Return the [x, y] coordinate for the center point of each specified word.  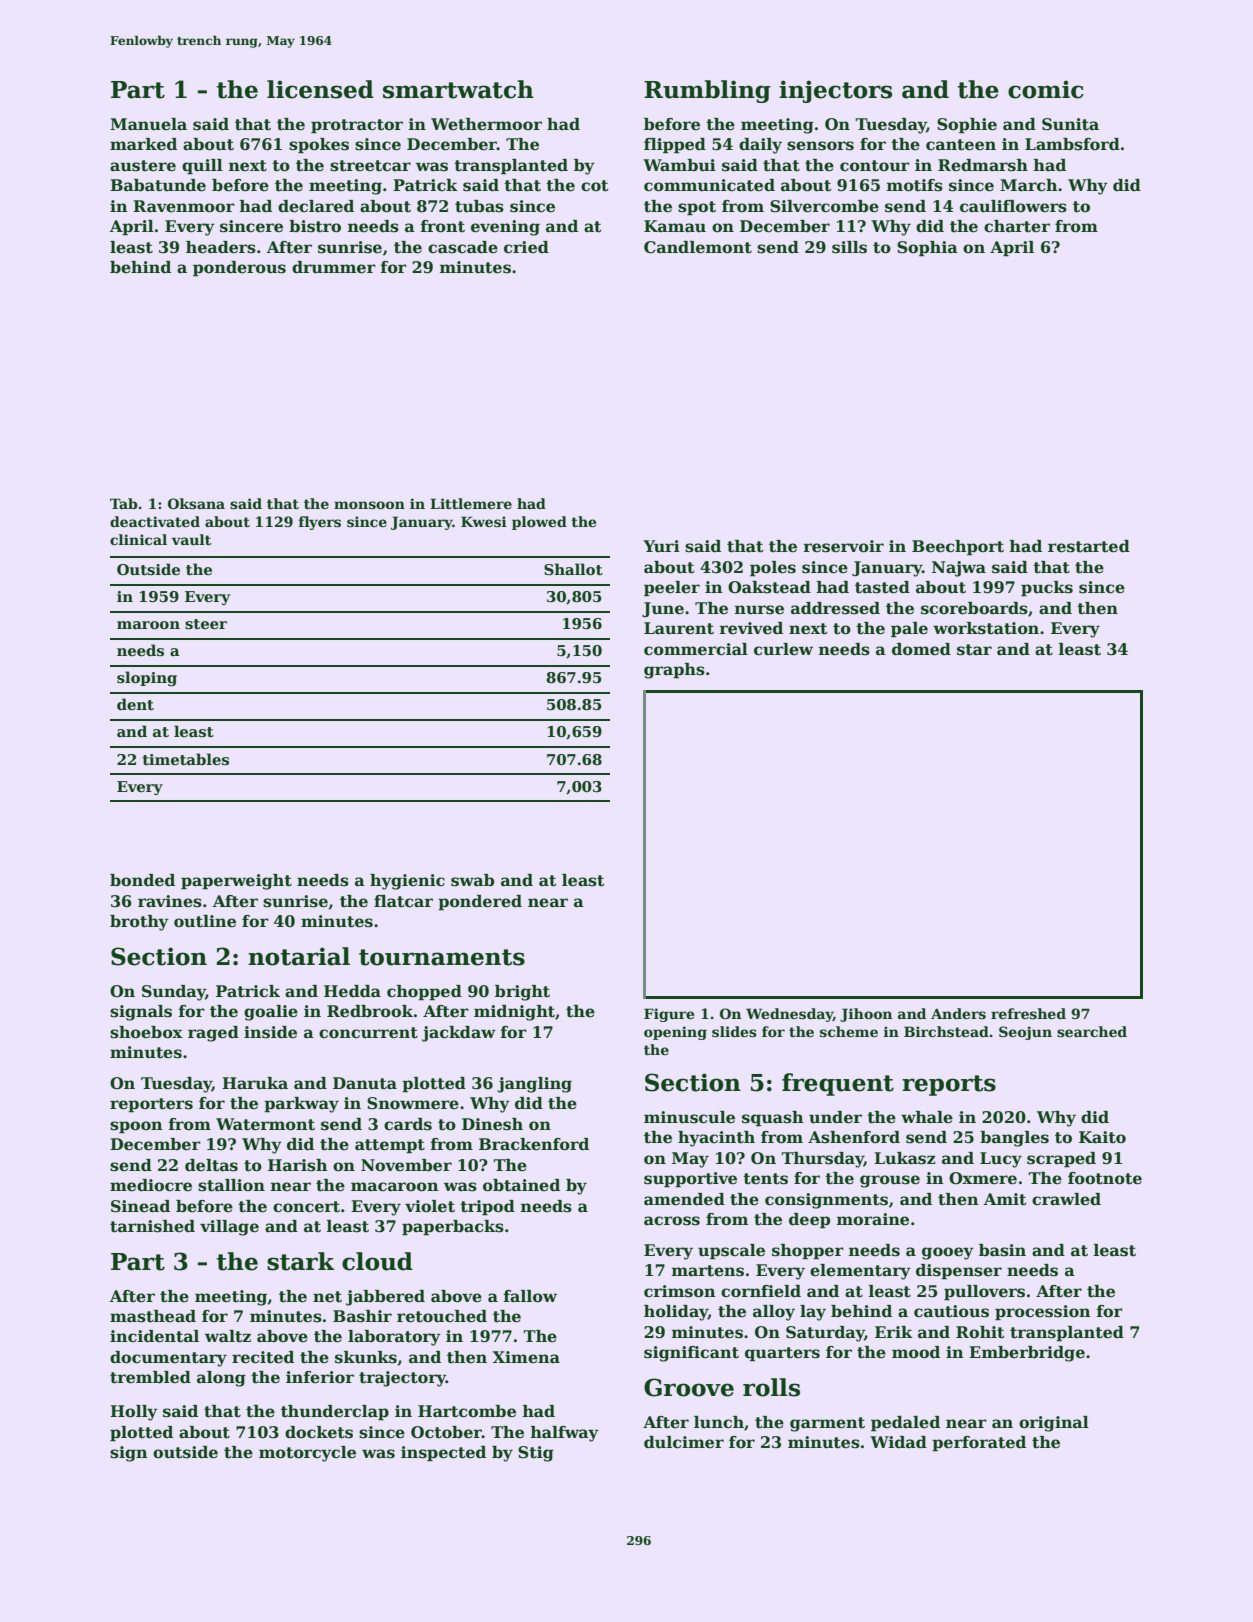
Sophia [927, 249]
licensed [320, 89]
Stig [536, 1454]
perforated [979, 1444]
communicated [709, 185]
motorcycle [307, 1454]
